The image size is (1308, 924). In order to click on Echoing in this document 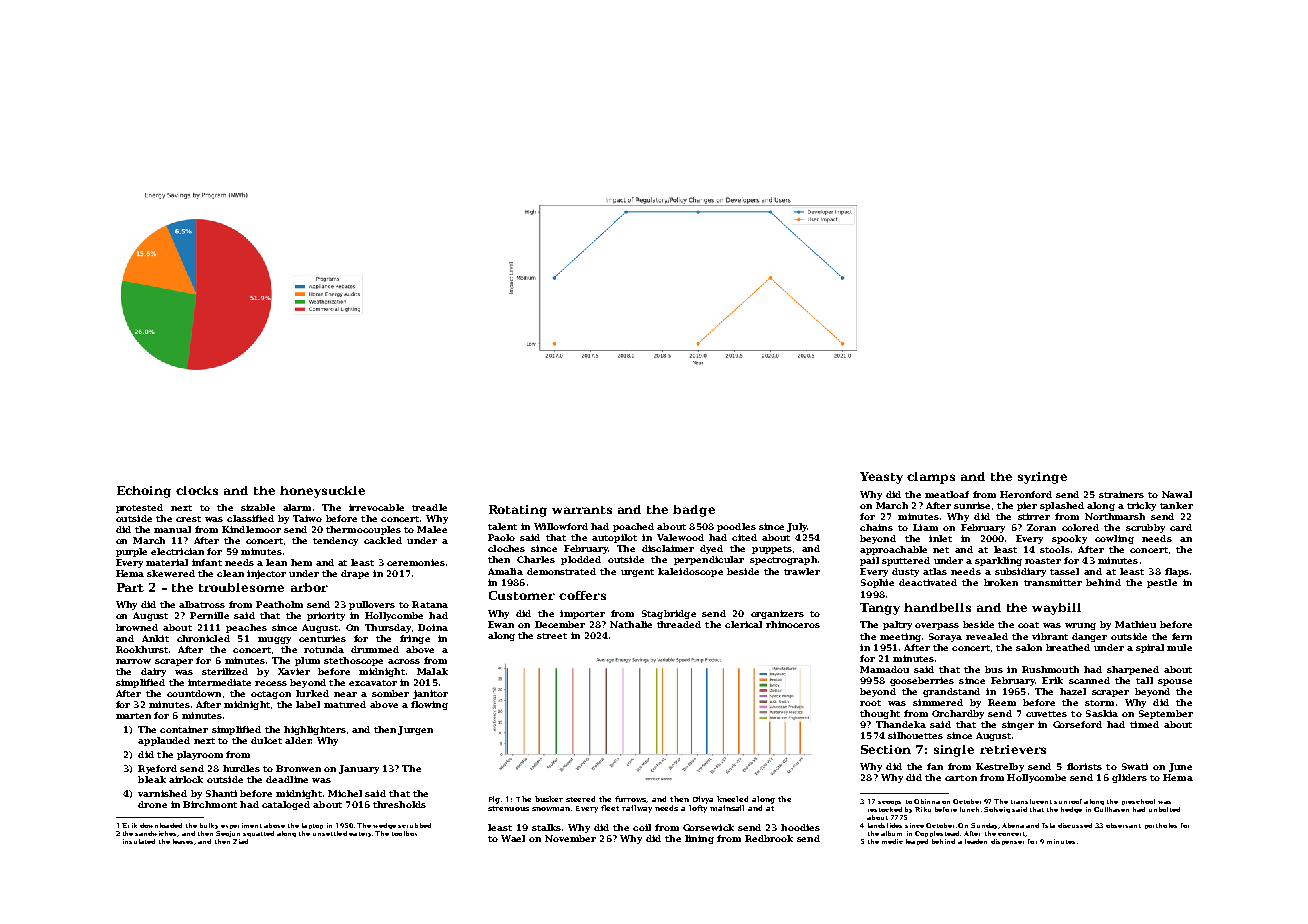, I will do `click(144, 492)`.
